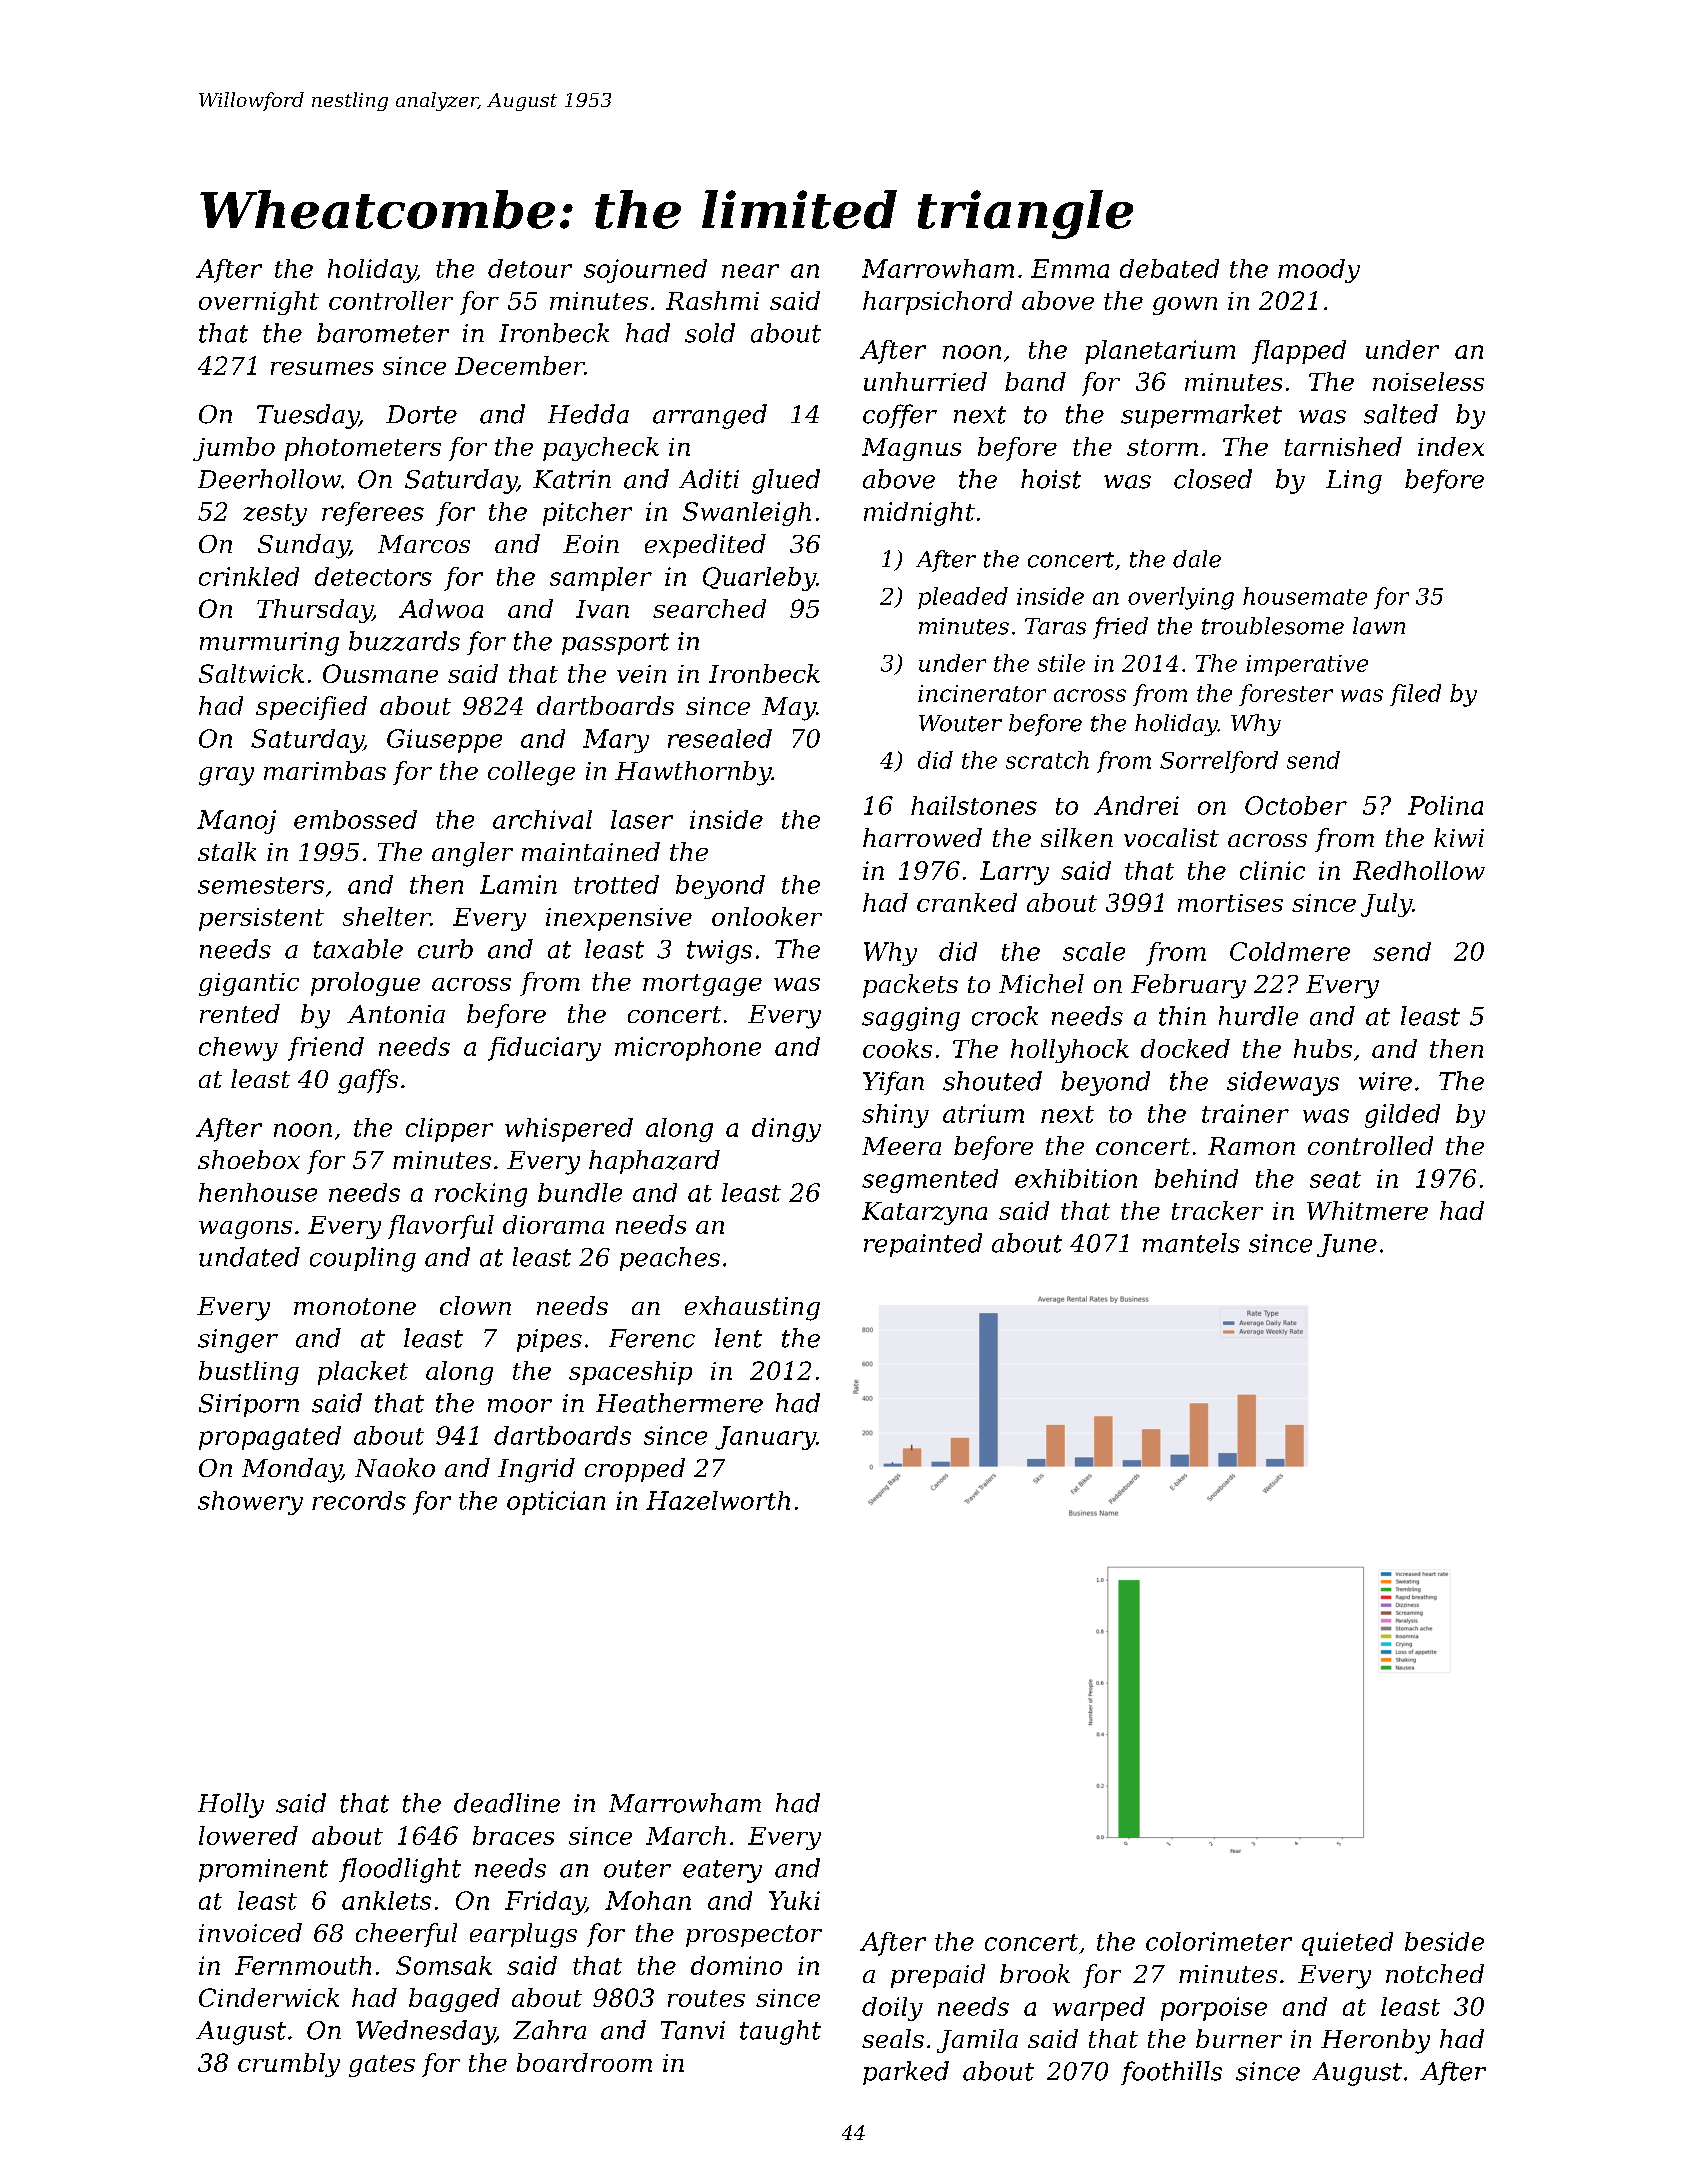 This image has height=2178, width=1683. I want to click on Larry, so click(1014, 873).
